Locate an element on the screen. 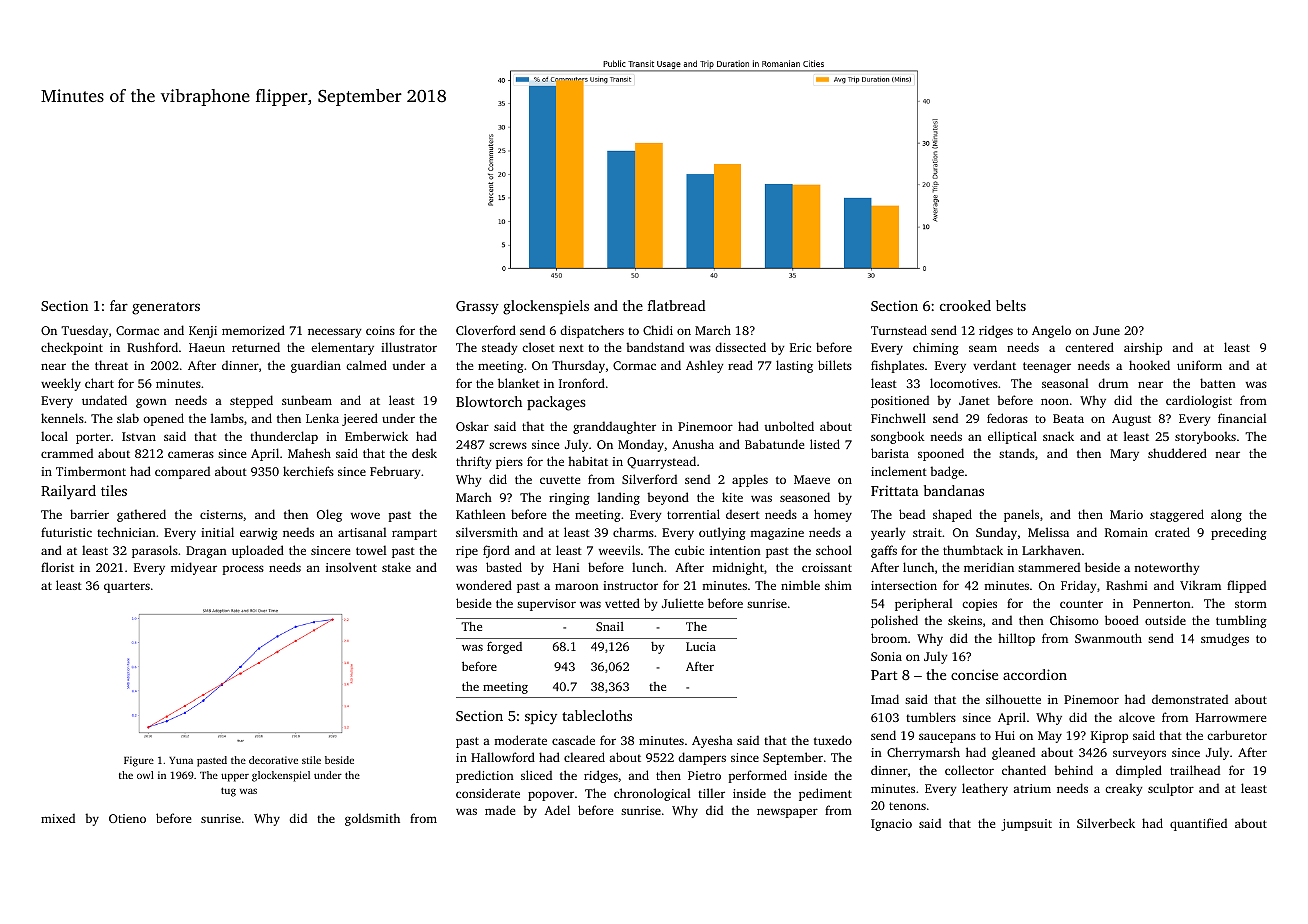 Image resolution: width=1308 pixels, height=924 pixels. listed is located at coordinates (825, 444).
